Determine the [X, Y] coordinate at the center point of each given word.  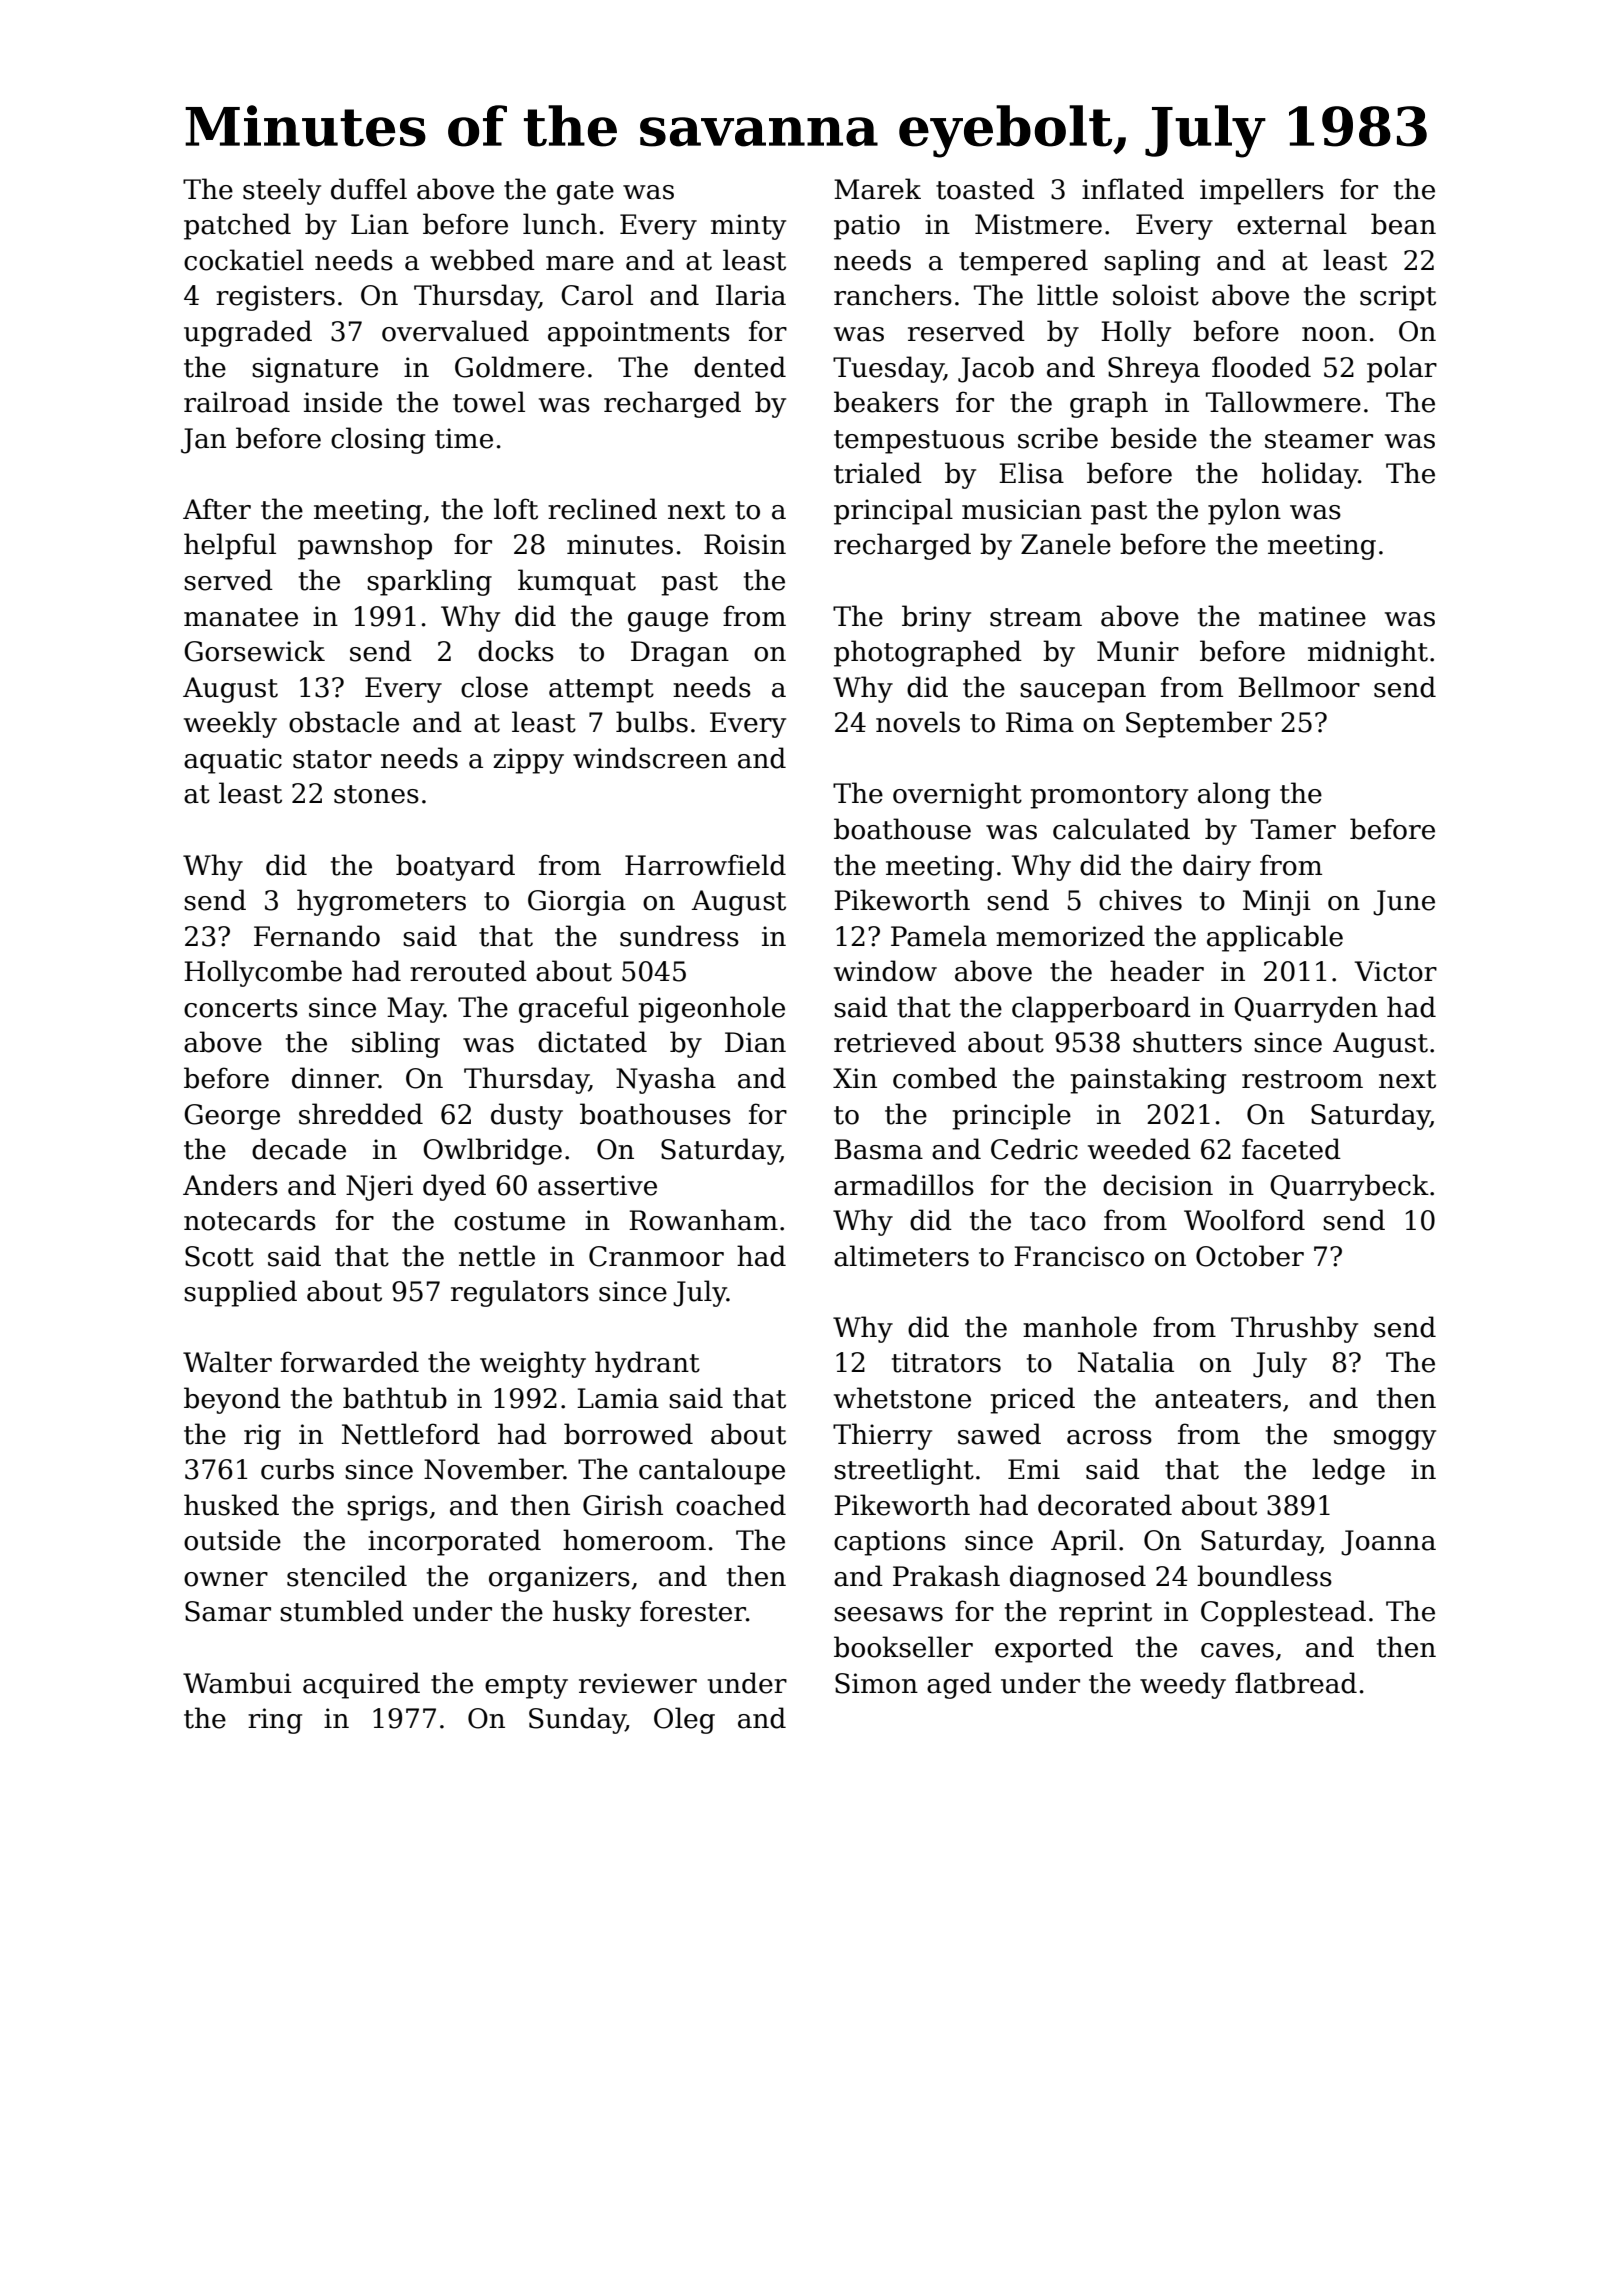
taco [1058, 1221]
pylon [1244, 511]
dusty [527, 1116]
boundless [1264, 1576]
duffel [369, 189]
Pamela [939, 936]
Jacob [996, 369]
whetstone [902, 1398]
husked [231, 1505]
